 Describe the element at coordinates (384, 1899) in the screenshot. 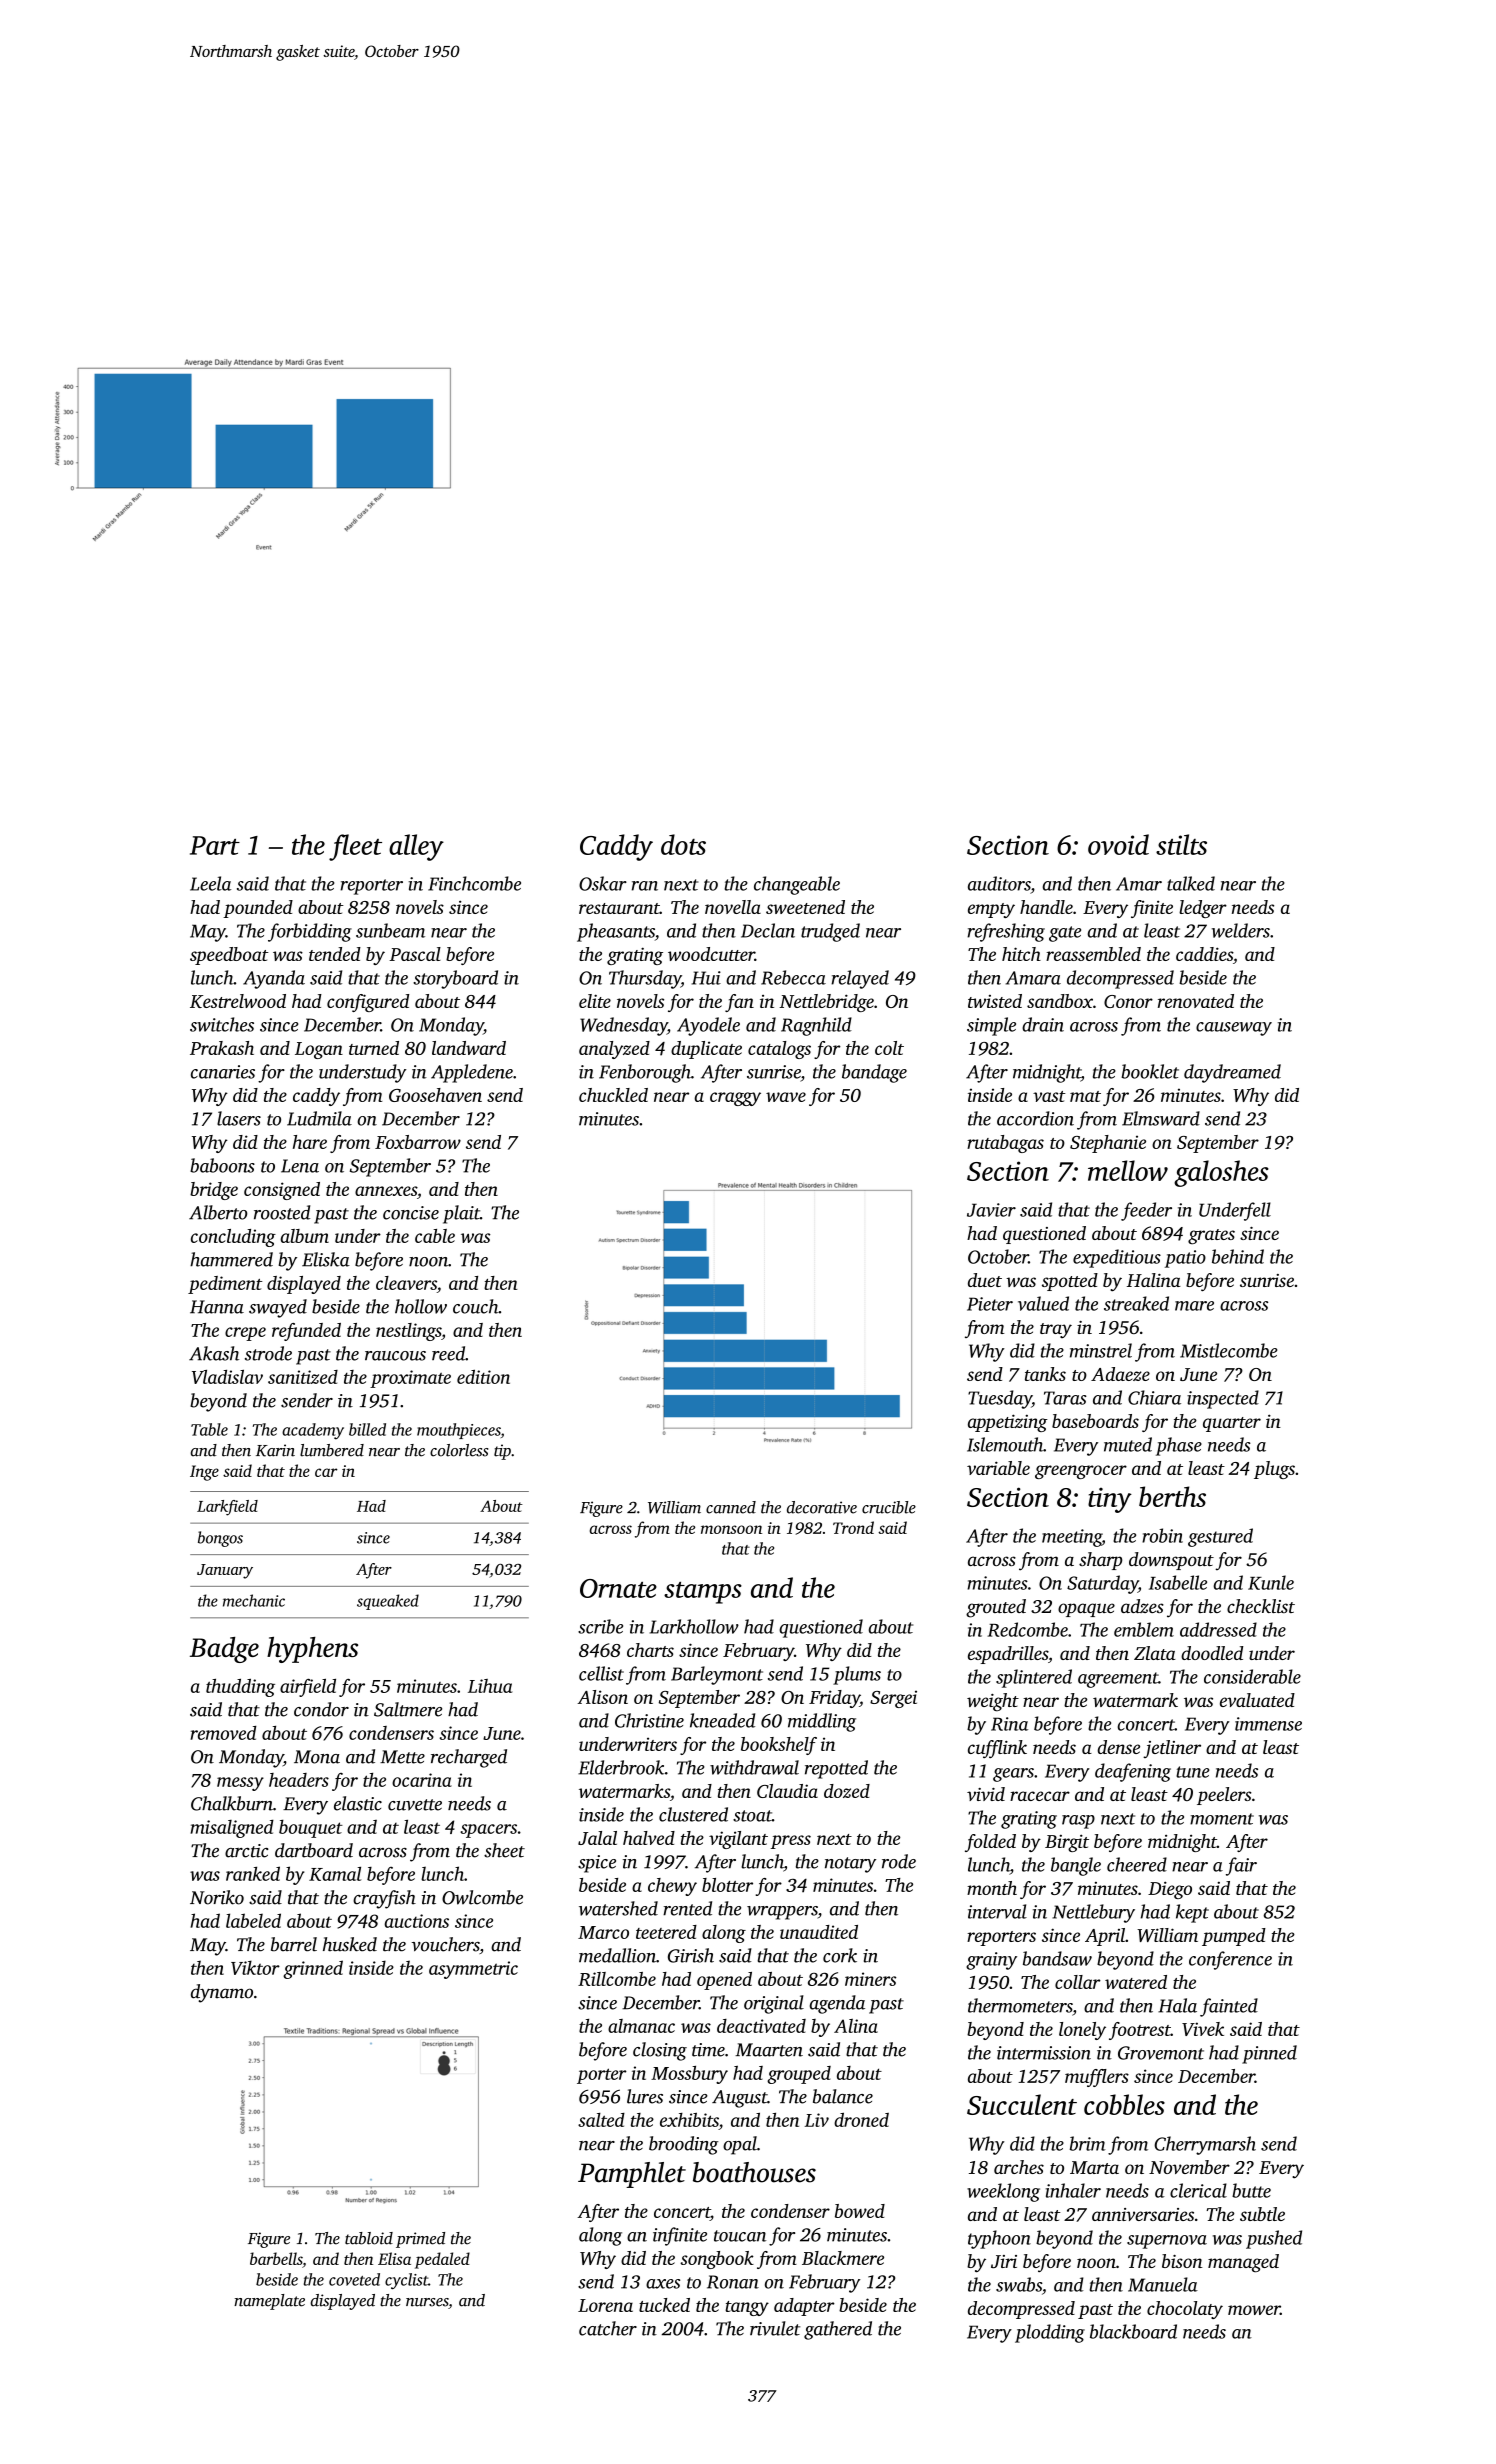

I see `crayfish` at that location.
